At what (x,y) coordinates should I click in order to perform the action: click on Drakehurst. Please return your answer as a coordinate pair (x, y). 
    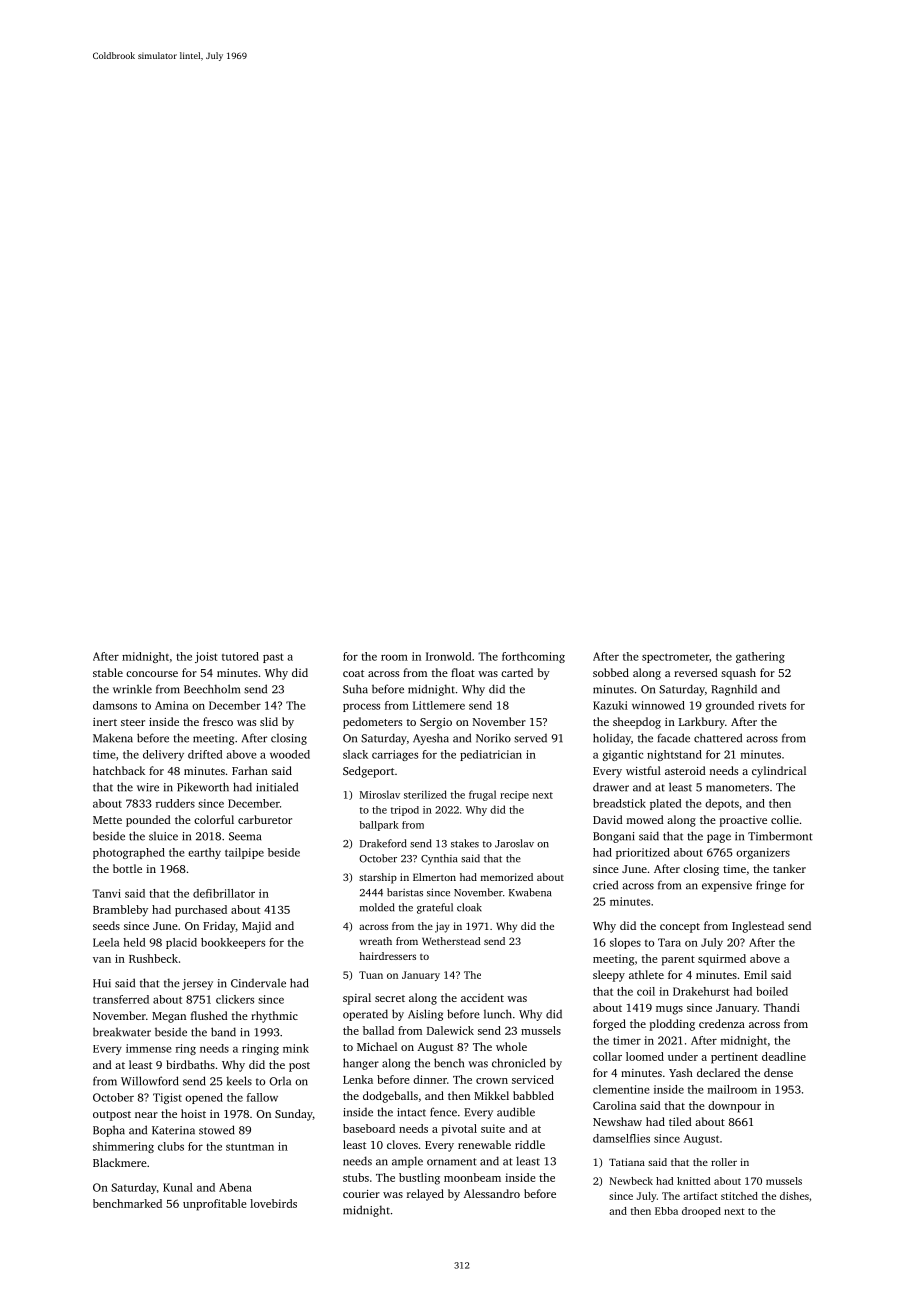
    Looking at the image, I should click on (701, 991).
